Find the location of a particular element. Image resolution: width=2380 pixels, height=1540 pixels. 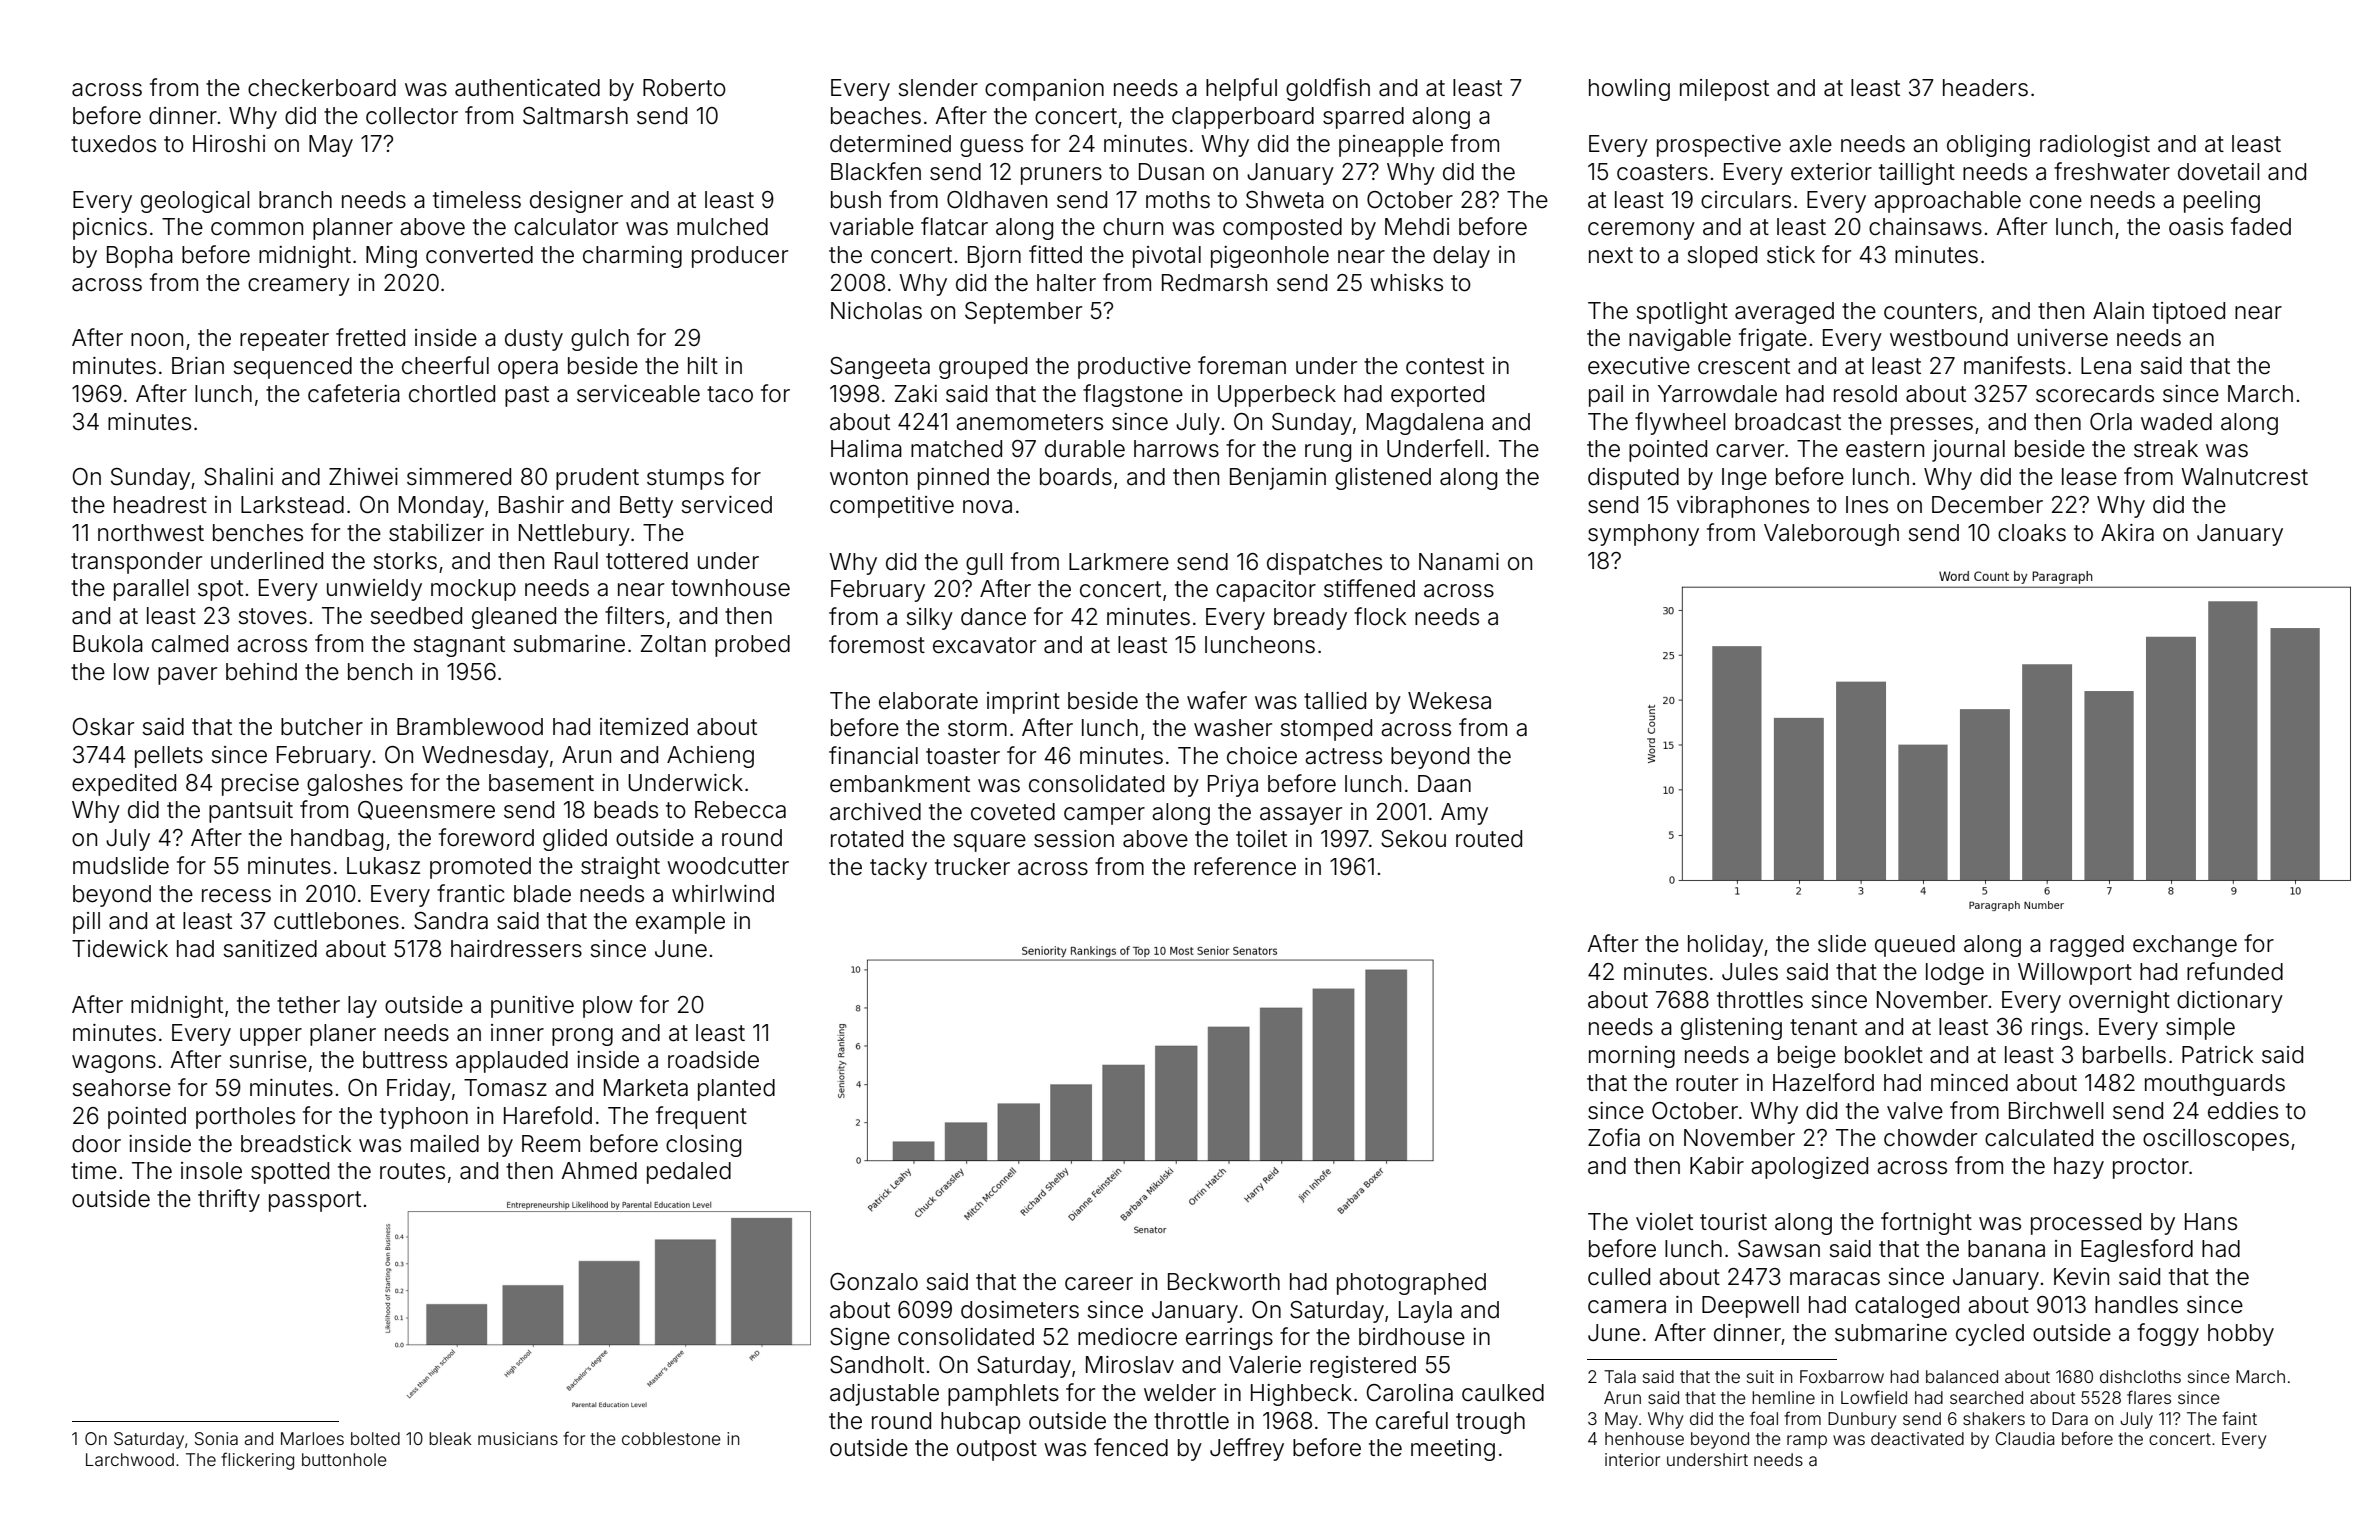

Daan is located at coordinates (1444, 784).
